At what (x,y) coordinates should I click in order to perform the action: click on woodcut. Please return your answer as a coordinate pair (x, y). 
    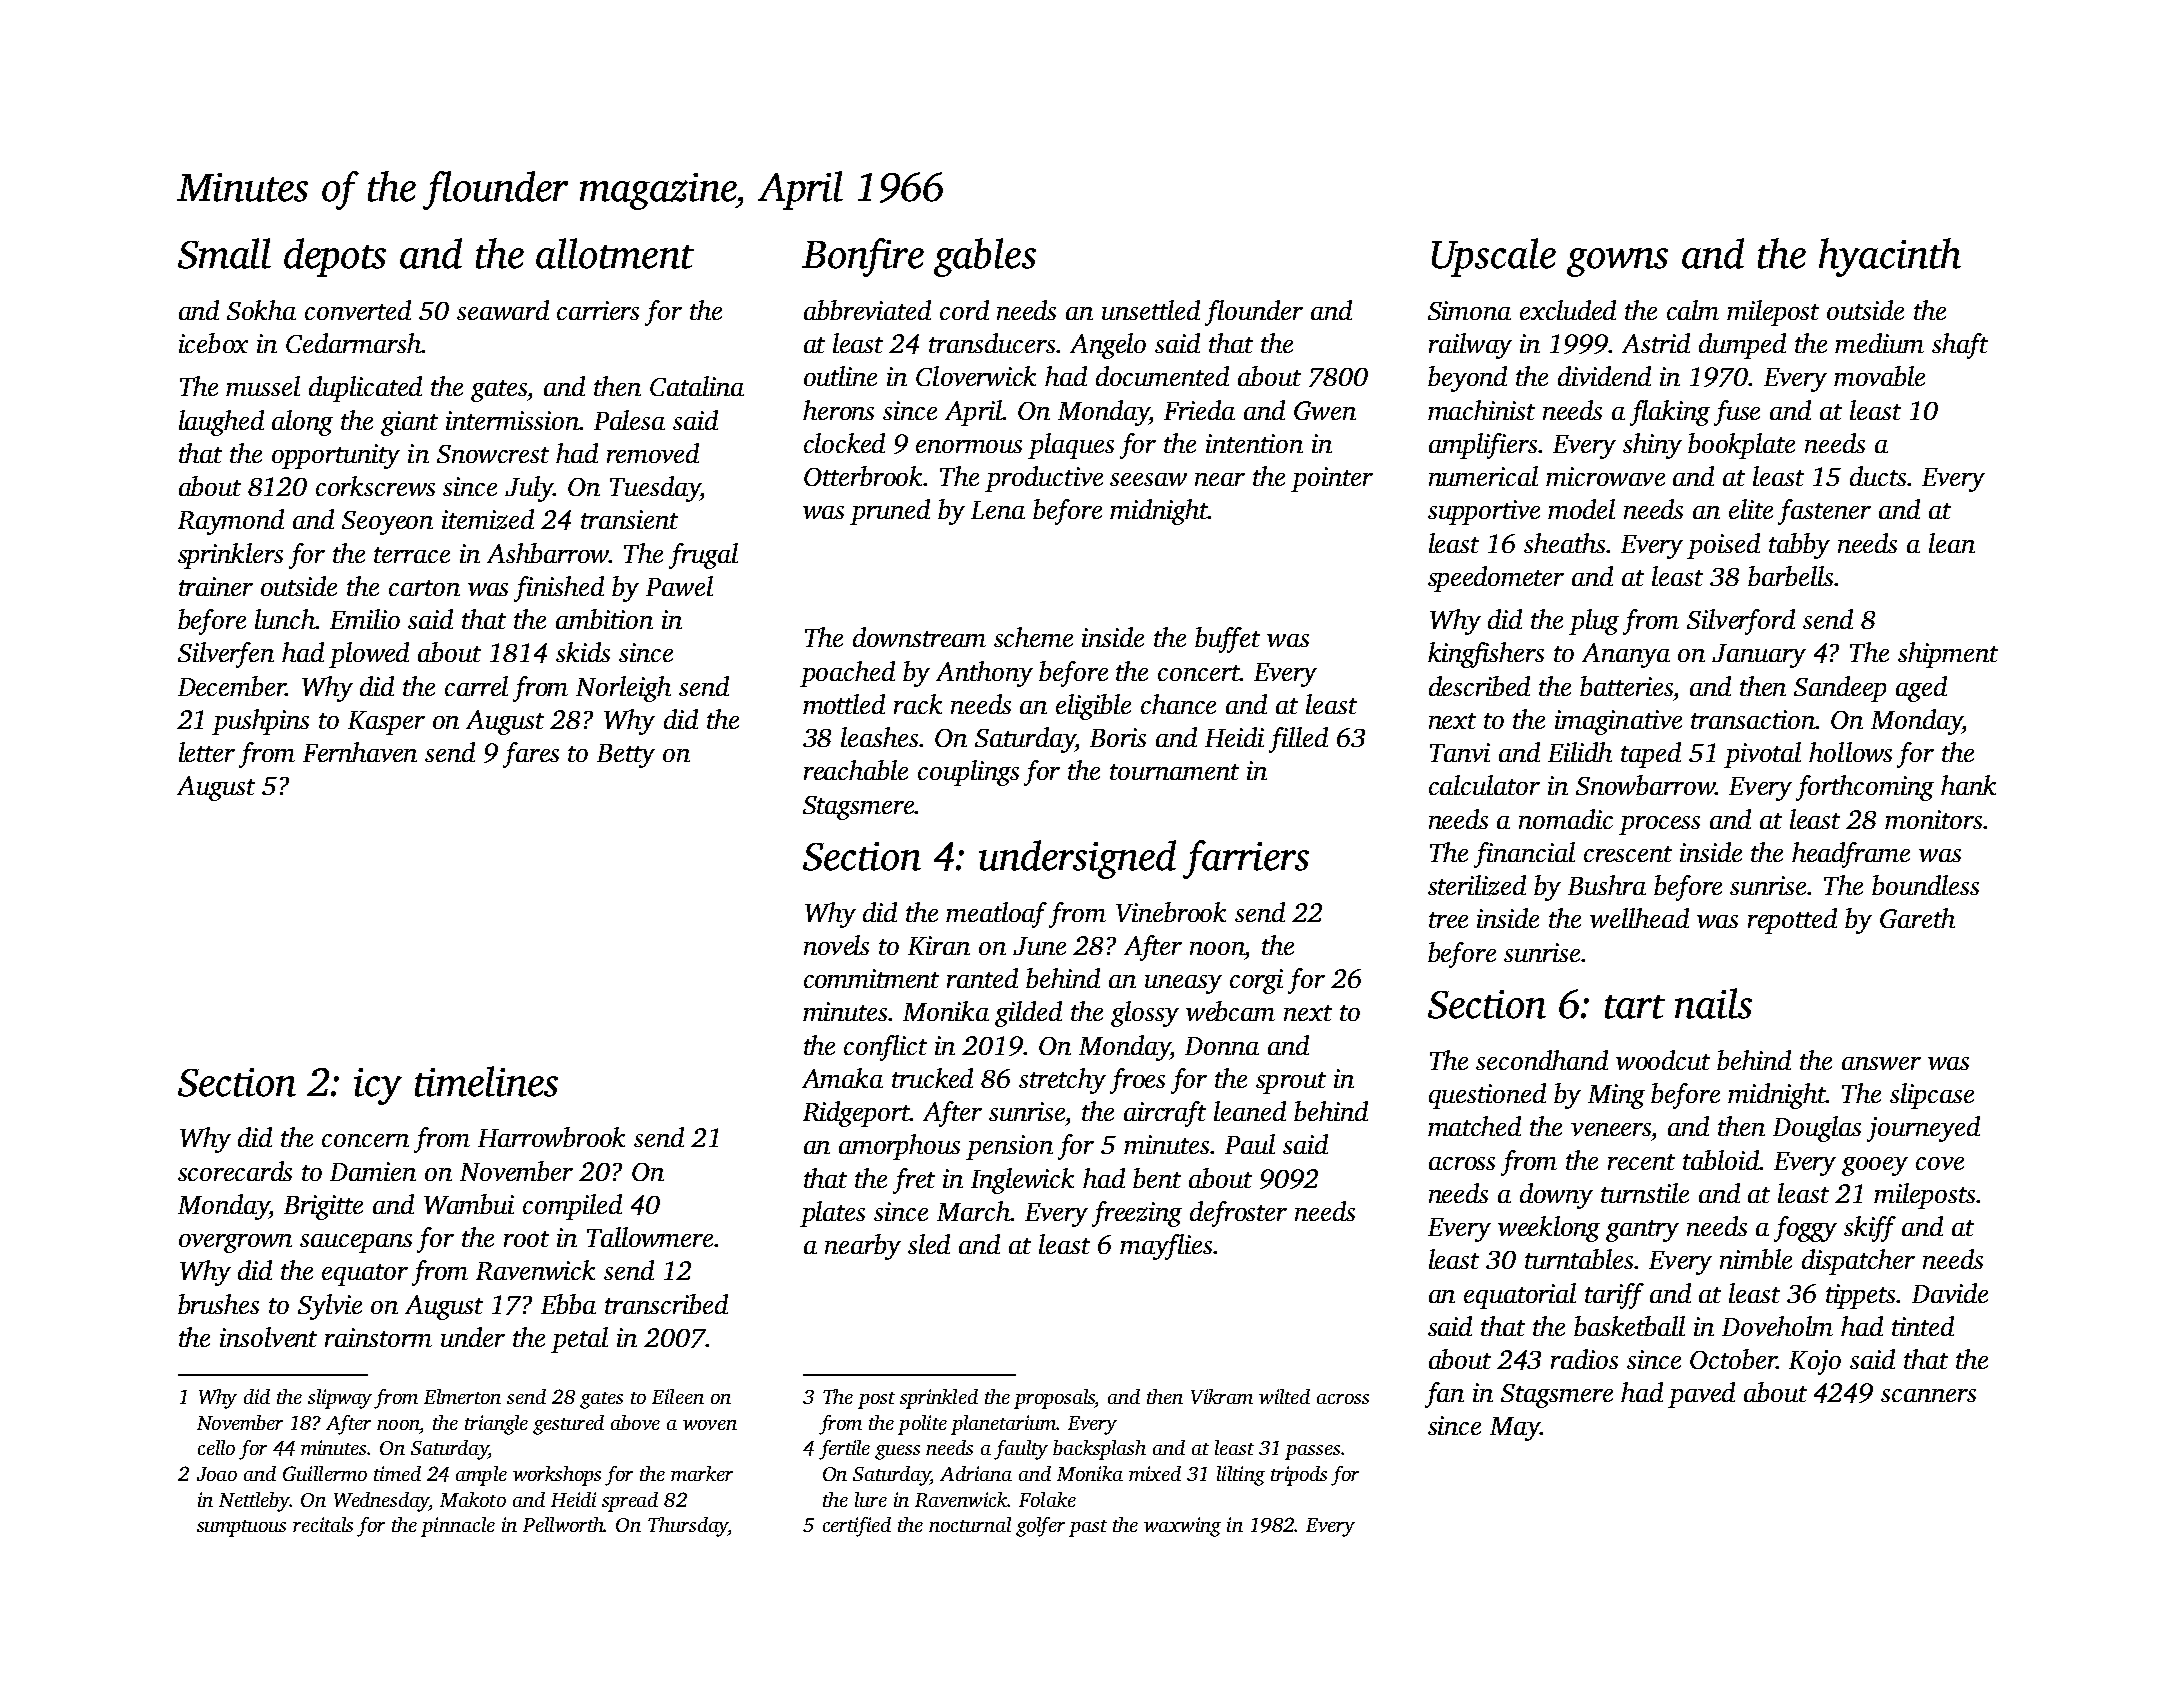
    Looking at the image, I should click on (1663, 1060).
